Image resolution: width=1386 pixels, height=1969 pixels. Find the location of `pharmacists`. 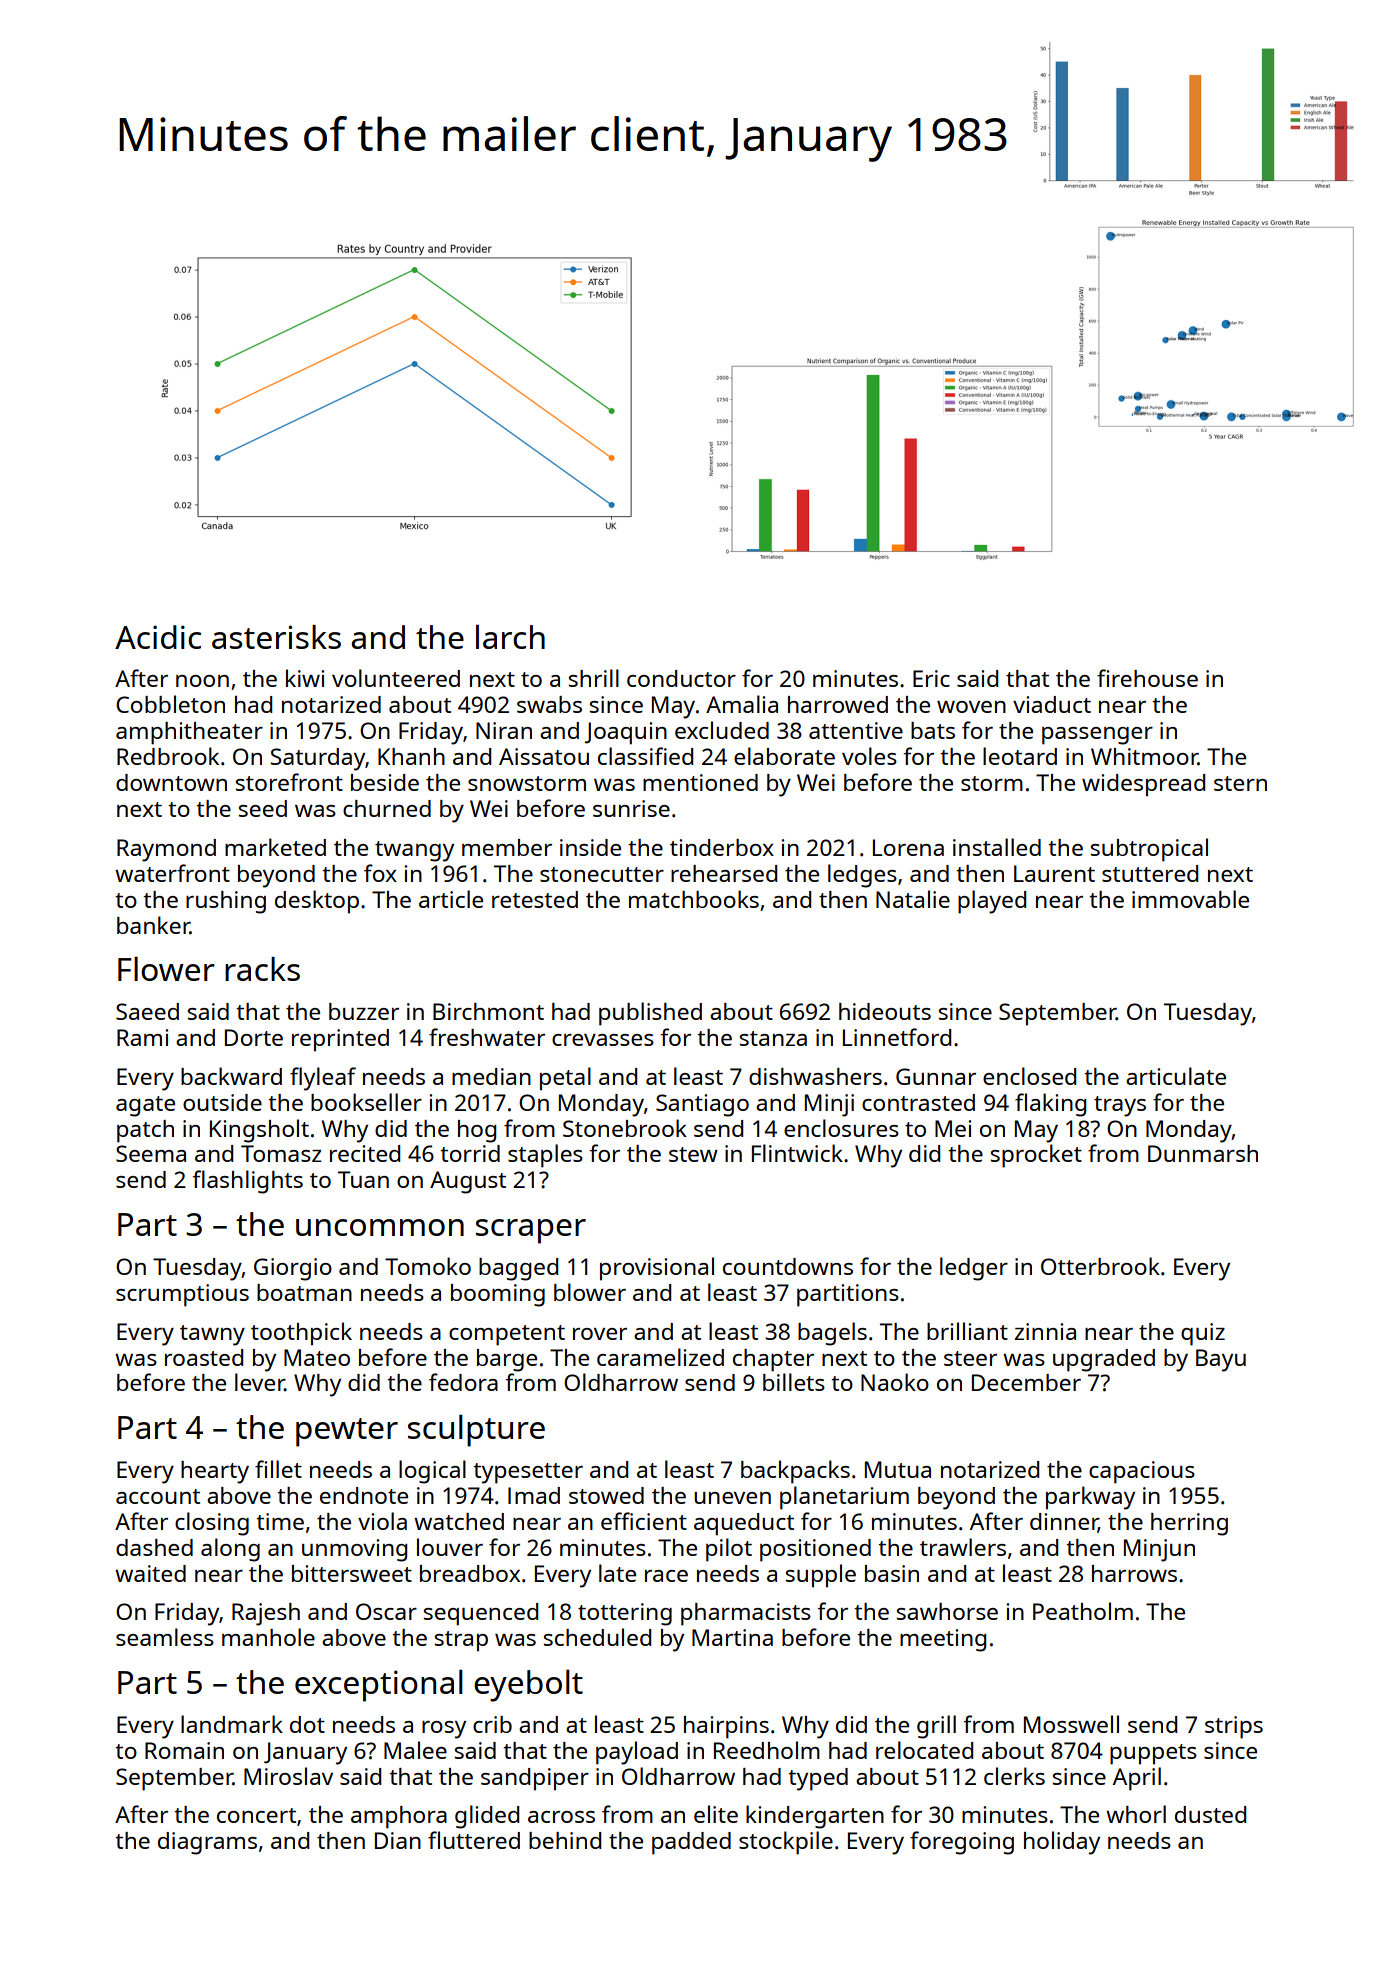

pharmacists is located at coordinates (746, 1614).
